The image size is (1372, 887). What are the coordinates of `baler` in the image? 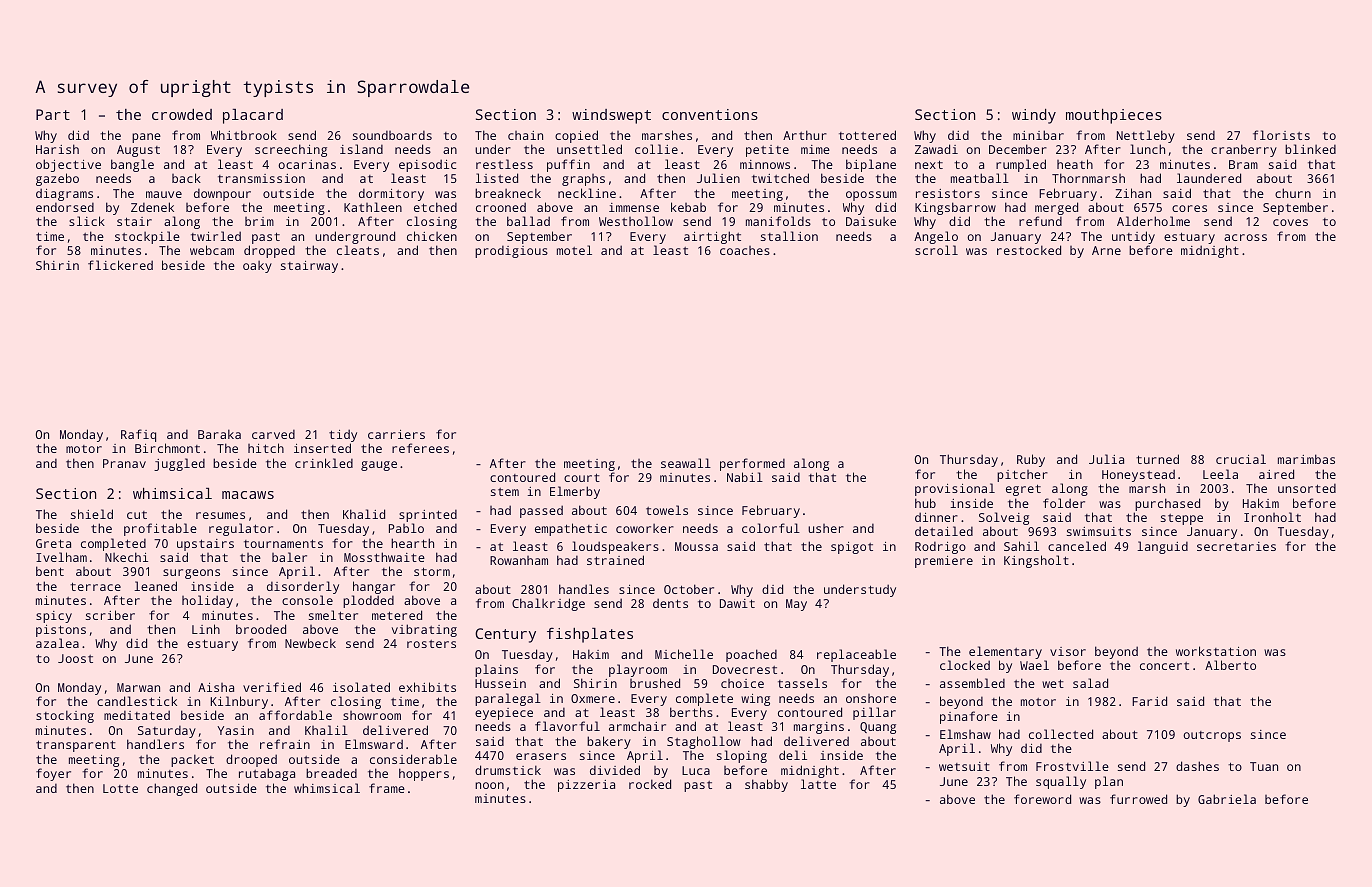 It's located at (289, 557).
